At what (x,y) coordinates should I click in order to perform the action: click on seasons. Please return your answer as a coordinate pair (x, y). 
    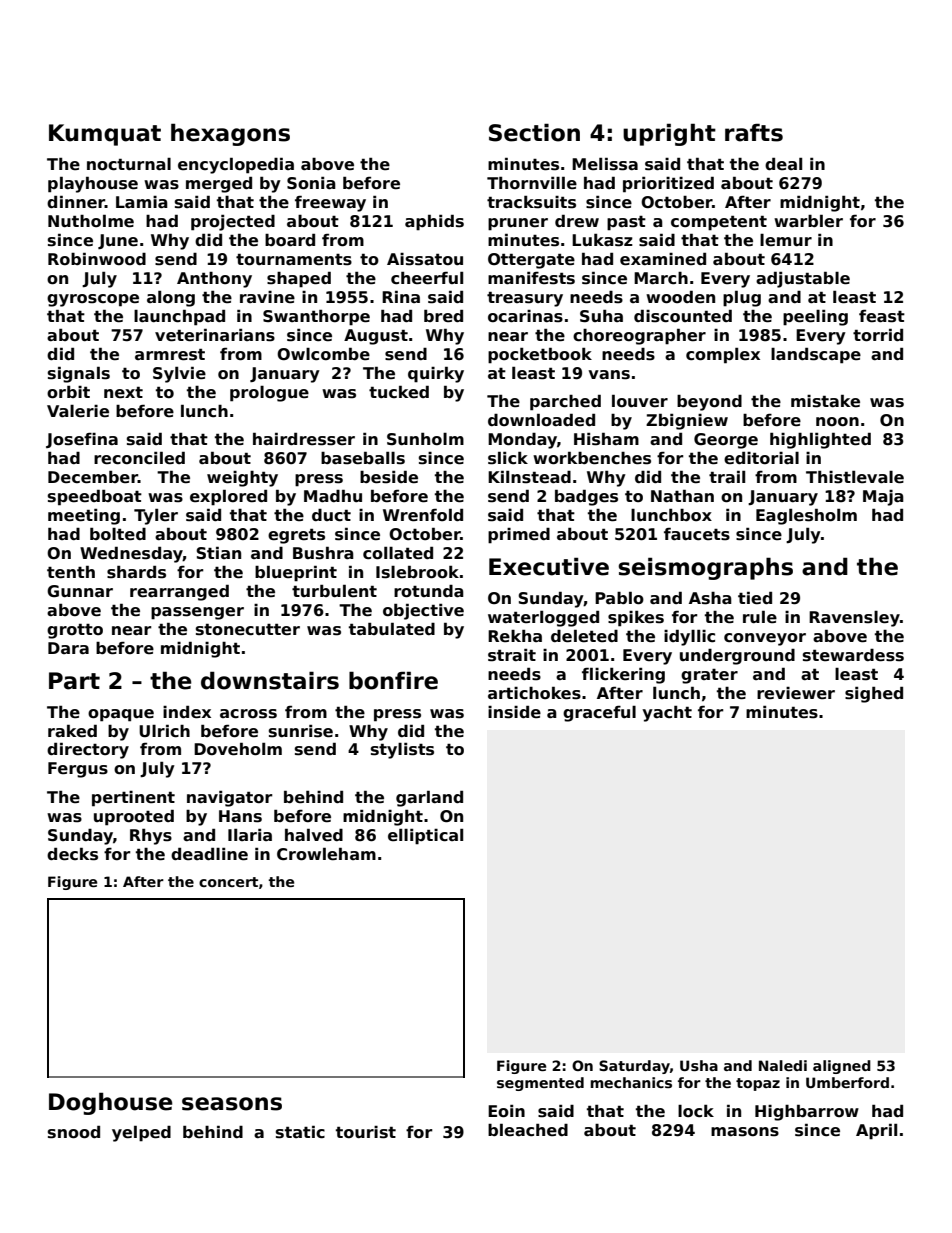
    Looking at the image, I should click on (232, 1104).
